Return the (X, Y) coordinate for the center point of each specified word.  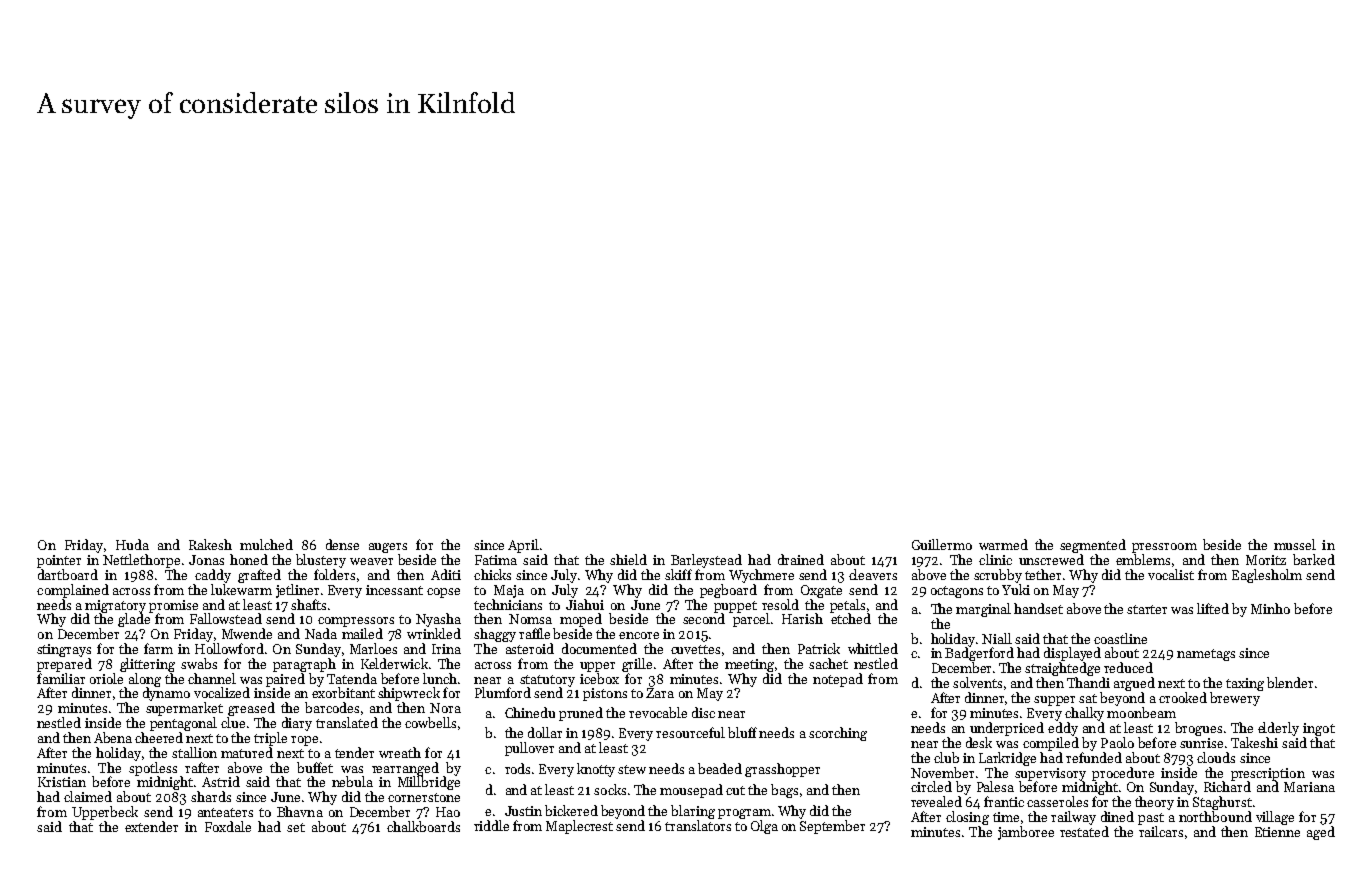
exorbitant (343, 692)
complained (73, 591)
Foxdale (228, 826)
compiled (1051, 744)
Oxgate (821, 591)
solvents (977, 682)
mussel (1295, 544)
